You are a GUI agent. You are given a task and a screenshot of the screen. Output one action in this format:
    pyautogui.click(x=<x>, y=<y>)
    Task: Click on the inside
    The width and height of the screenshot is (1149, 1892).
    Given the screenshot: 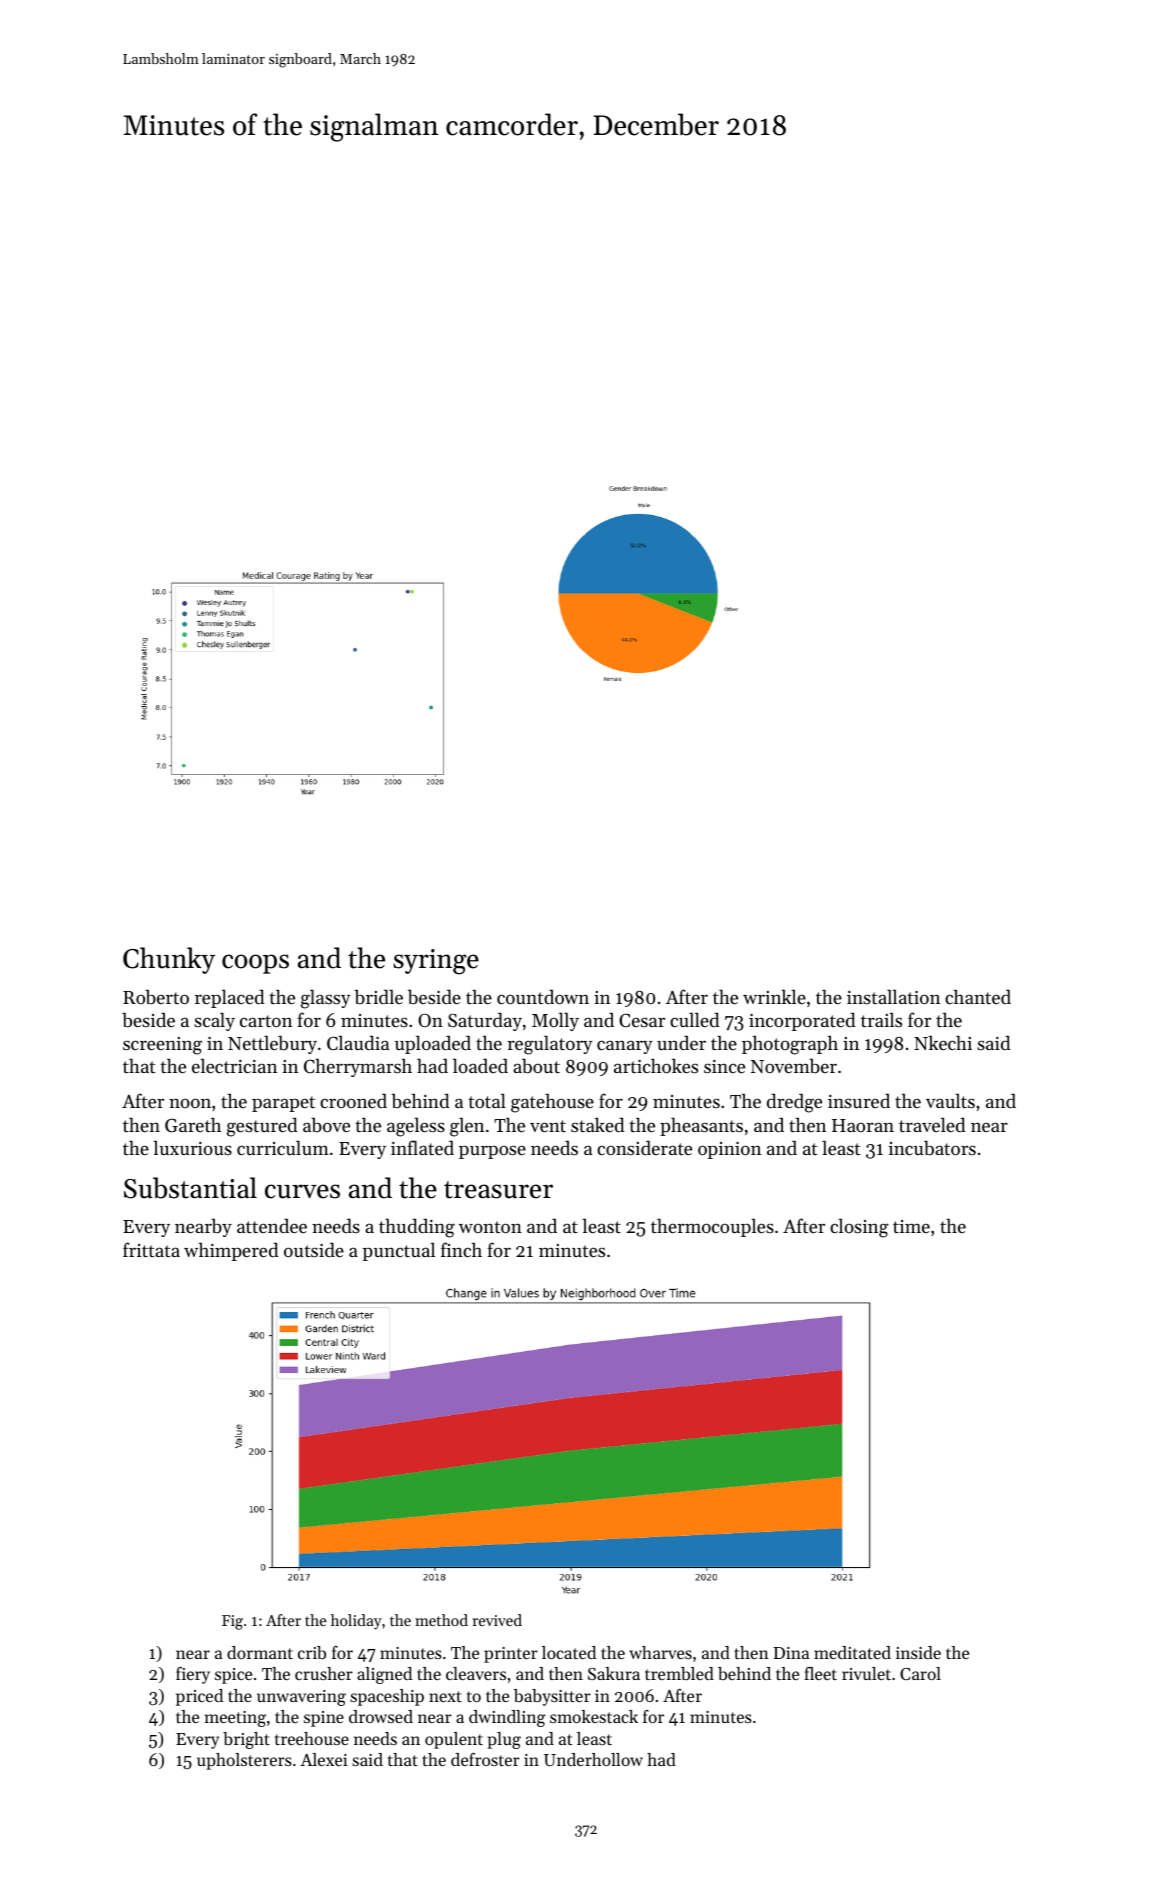 What is the action you would take?
    pyautogui.click(x=918, y=1652)
